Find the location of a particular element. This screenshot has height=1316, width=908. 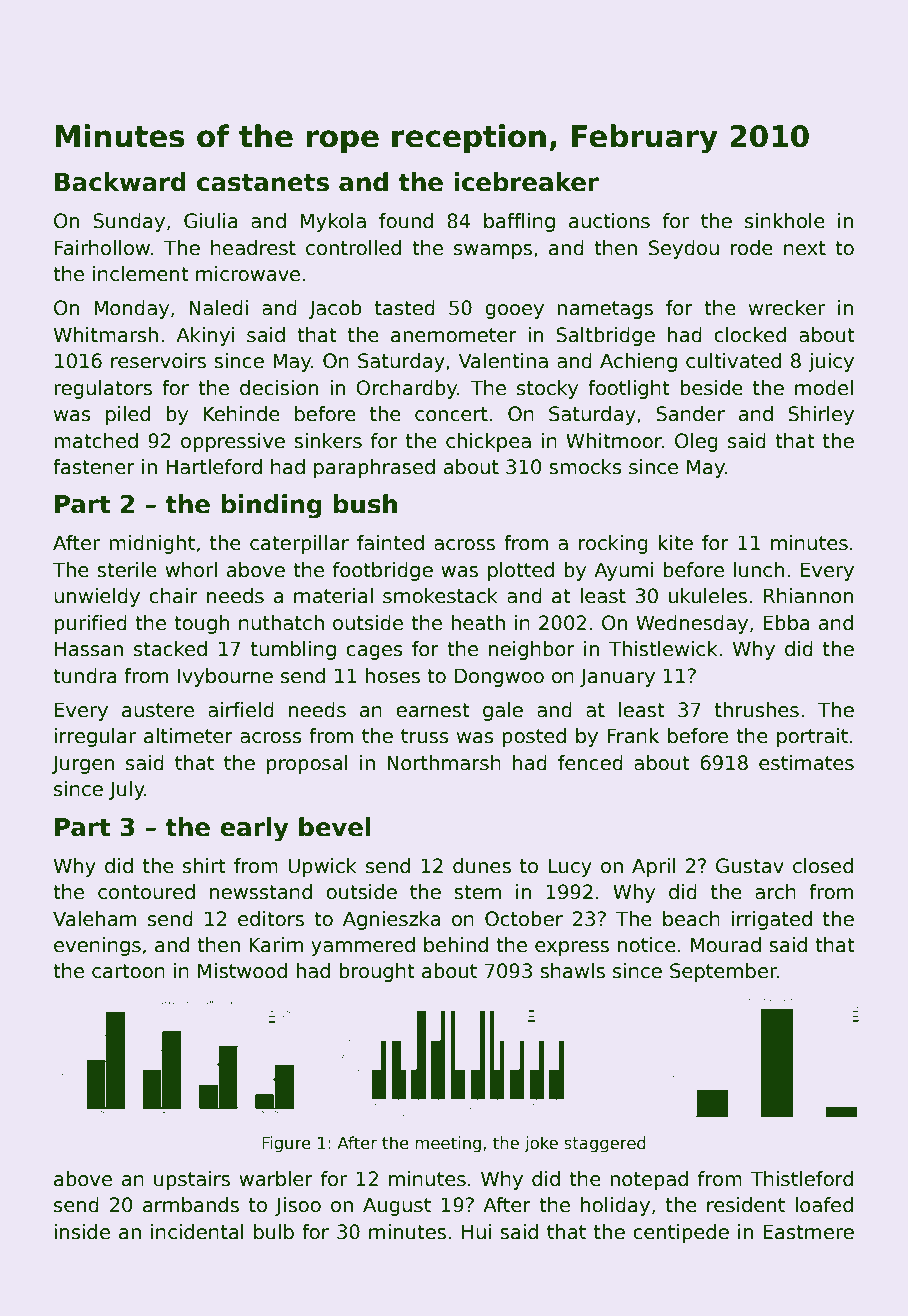

bevel is located at coordinates (335, 827).
